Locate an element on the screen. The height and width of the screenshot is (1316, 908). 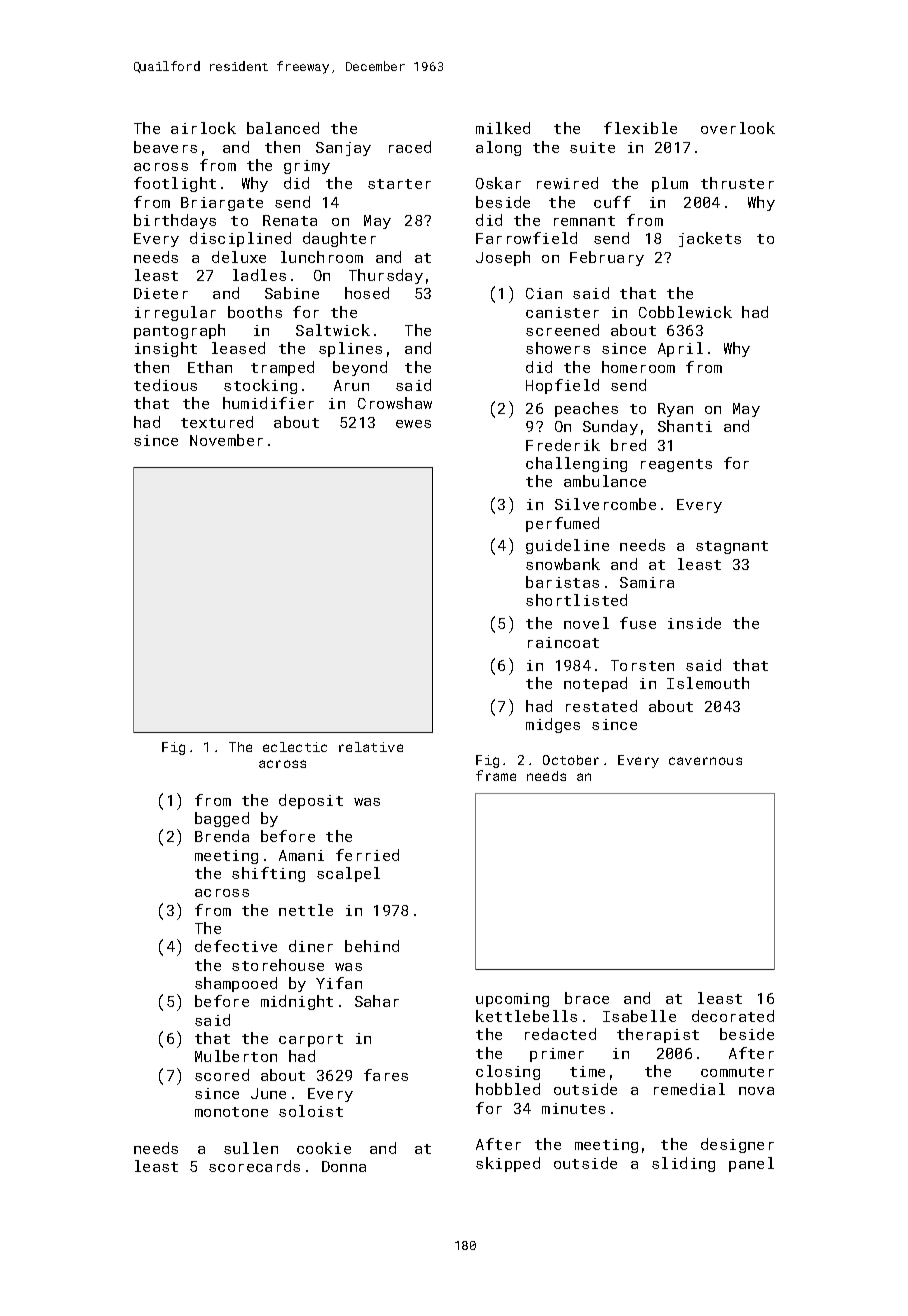
November is located at coordinates (226, 440).
